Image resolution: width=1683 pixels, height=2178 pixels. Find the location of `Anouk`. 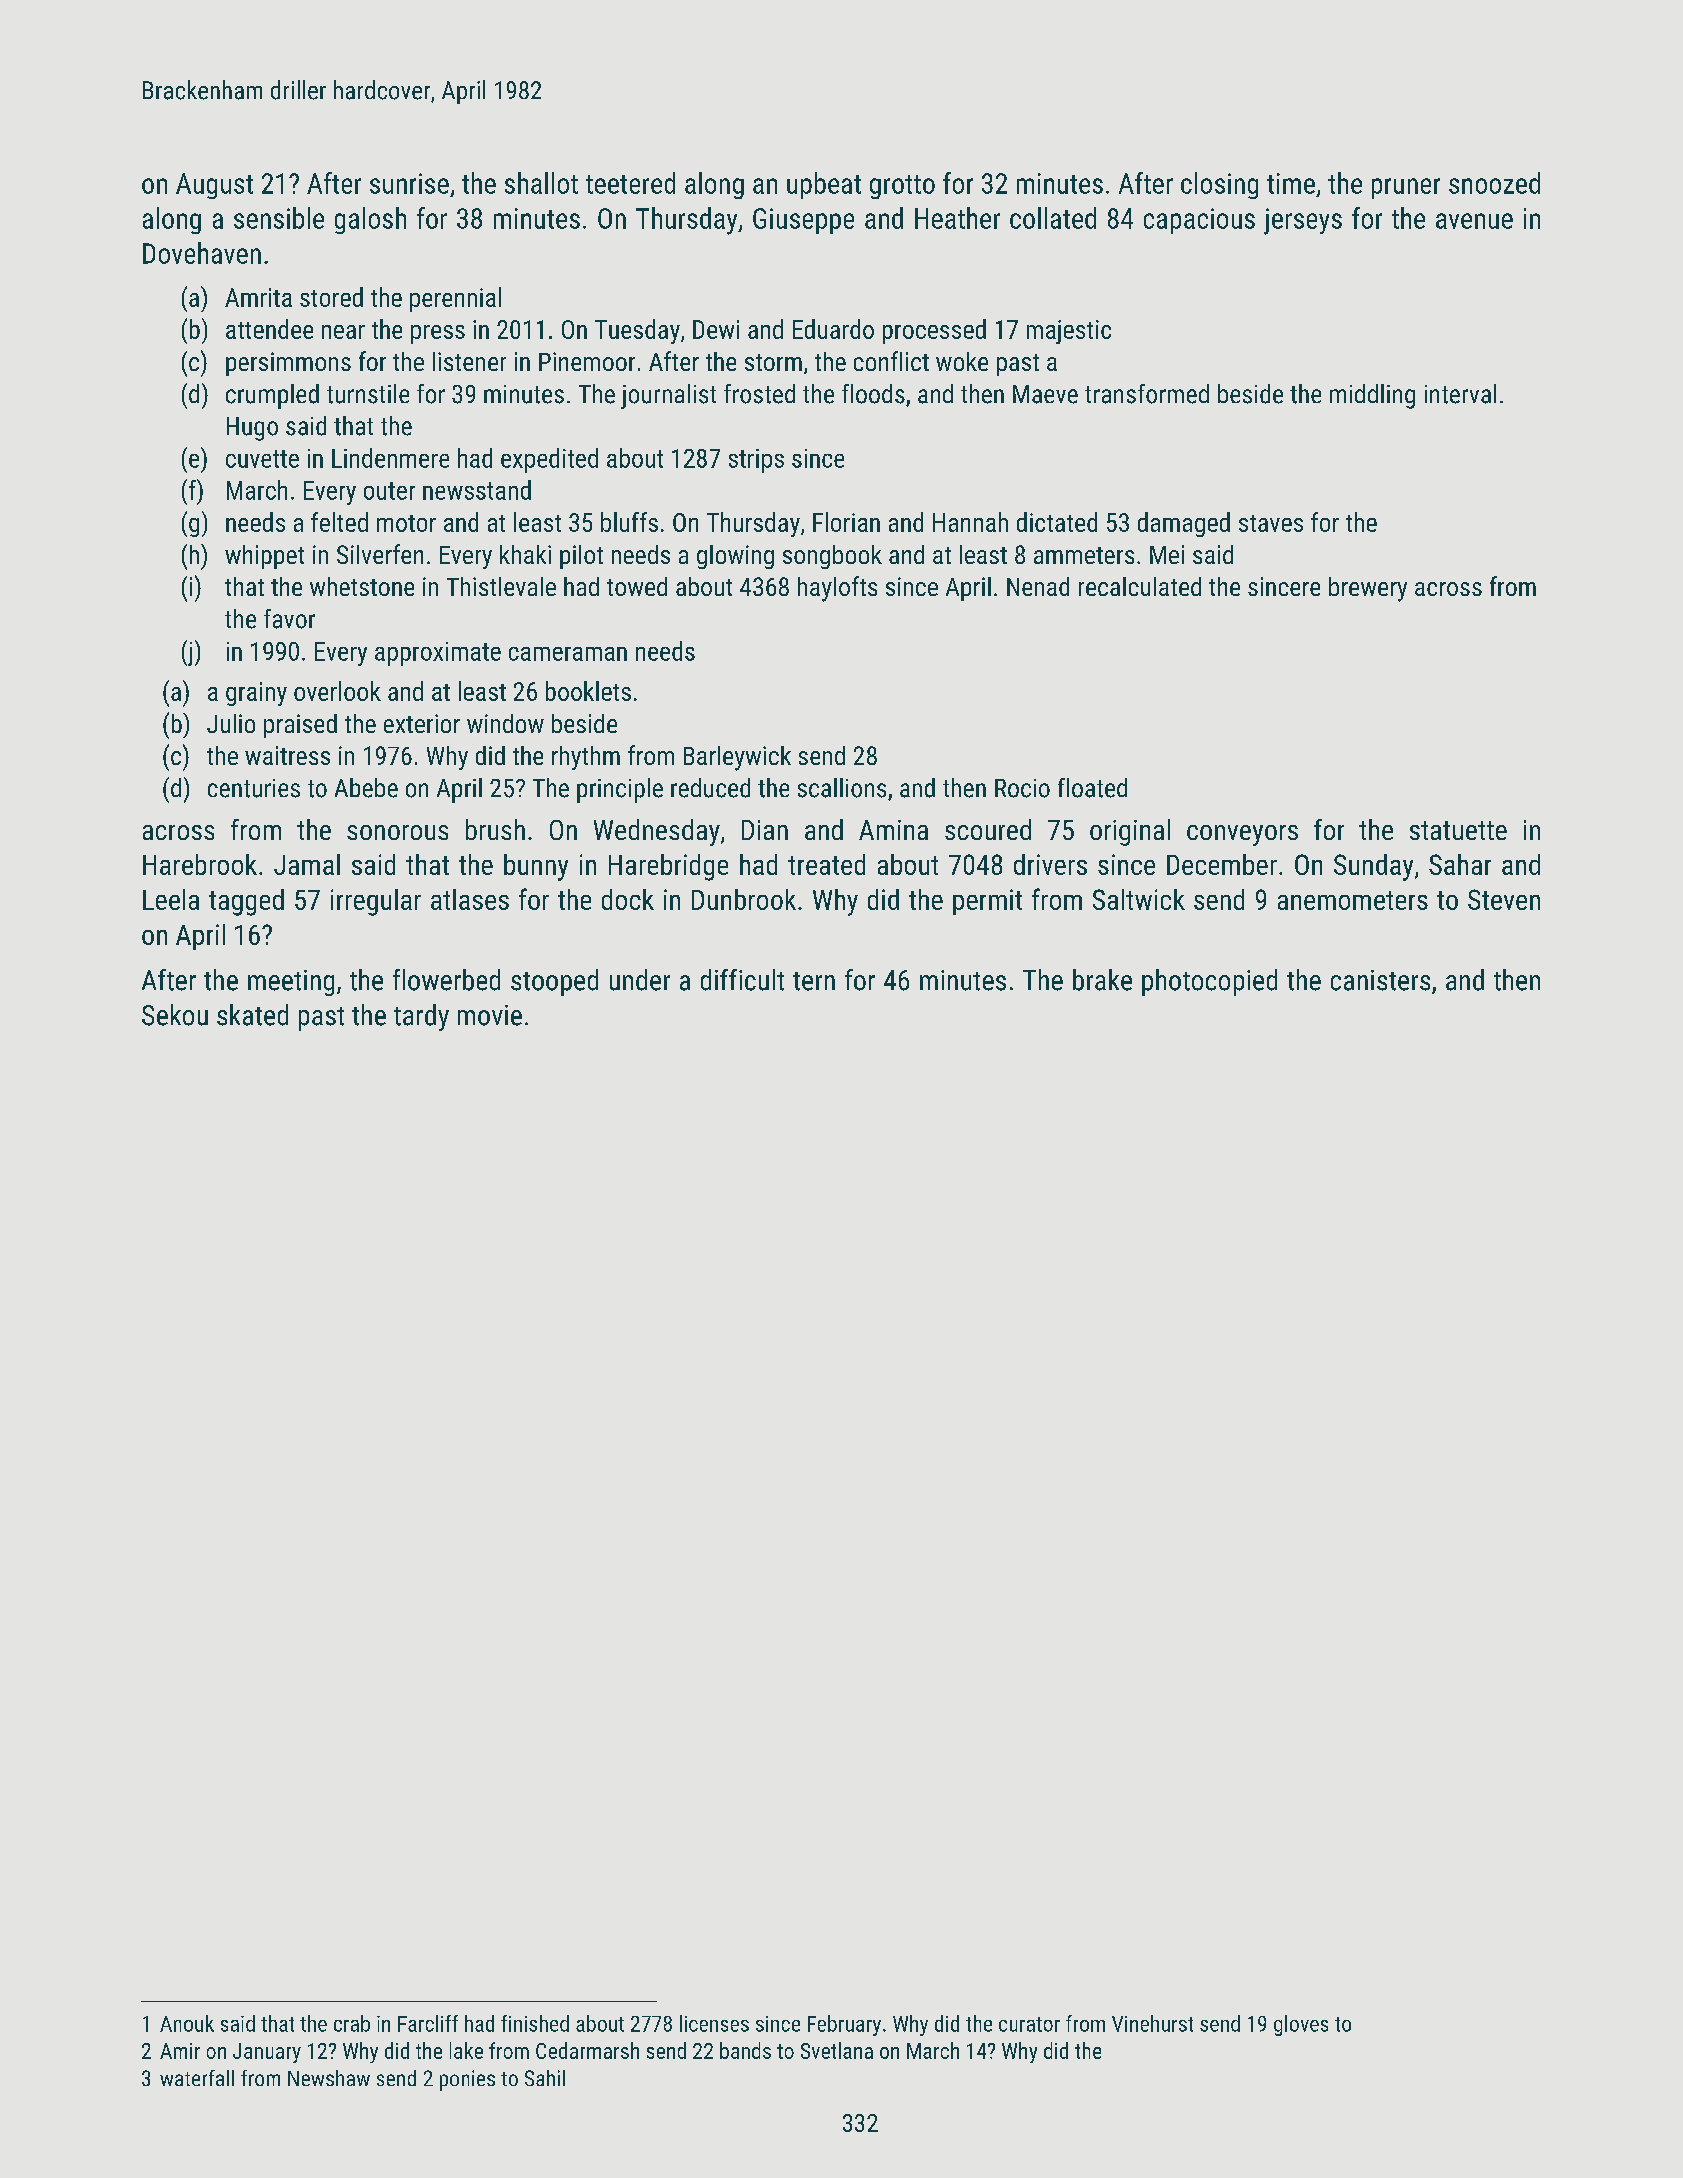

Anouk is located at coordinates (187, 2023).
